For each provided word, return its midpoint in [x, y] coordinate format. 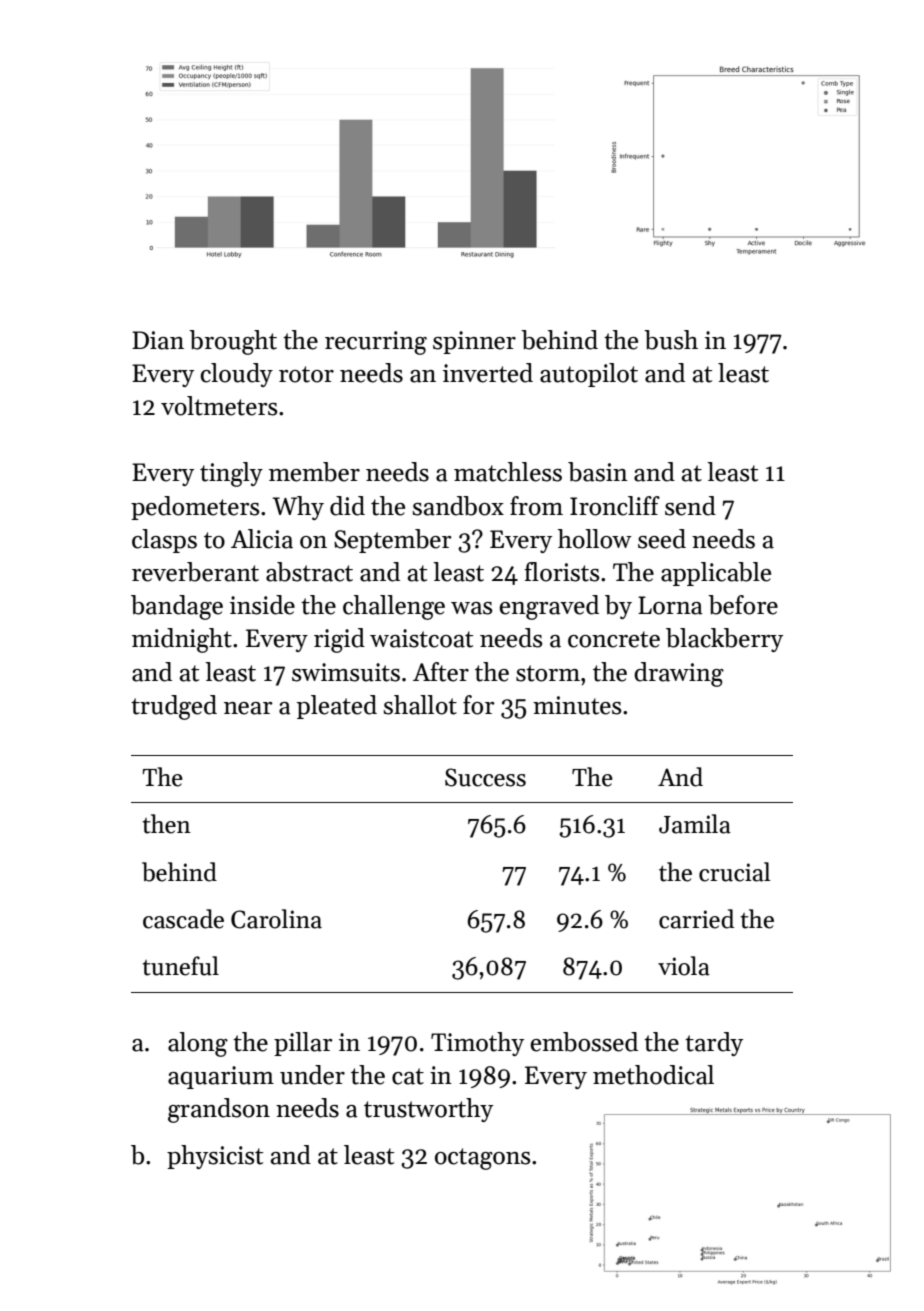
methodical [653, 1075]
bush [671, 340]
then [167, 824]
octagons [482, 1159]
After [441, 672]
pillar [303, 1044]
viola [684, 966]
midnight [182, 640]
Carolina [276, 919]
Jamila [695, 824]
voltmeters [219, 406]
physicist [215, 1157]
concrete [614, 639]
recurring [376, 343]
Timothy [477, 1044]
